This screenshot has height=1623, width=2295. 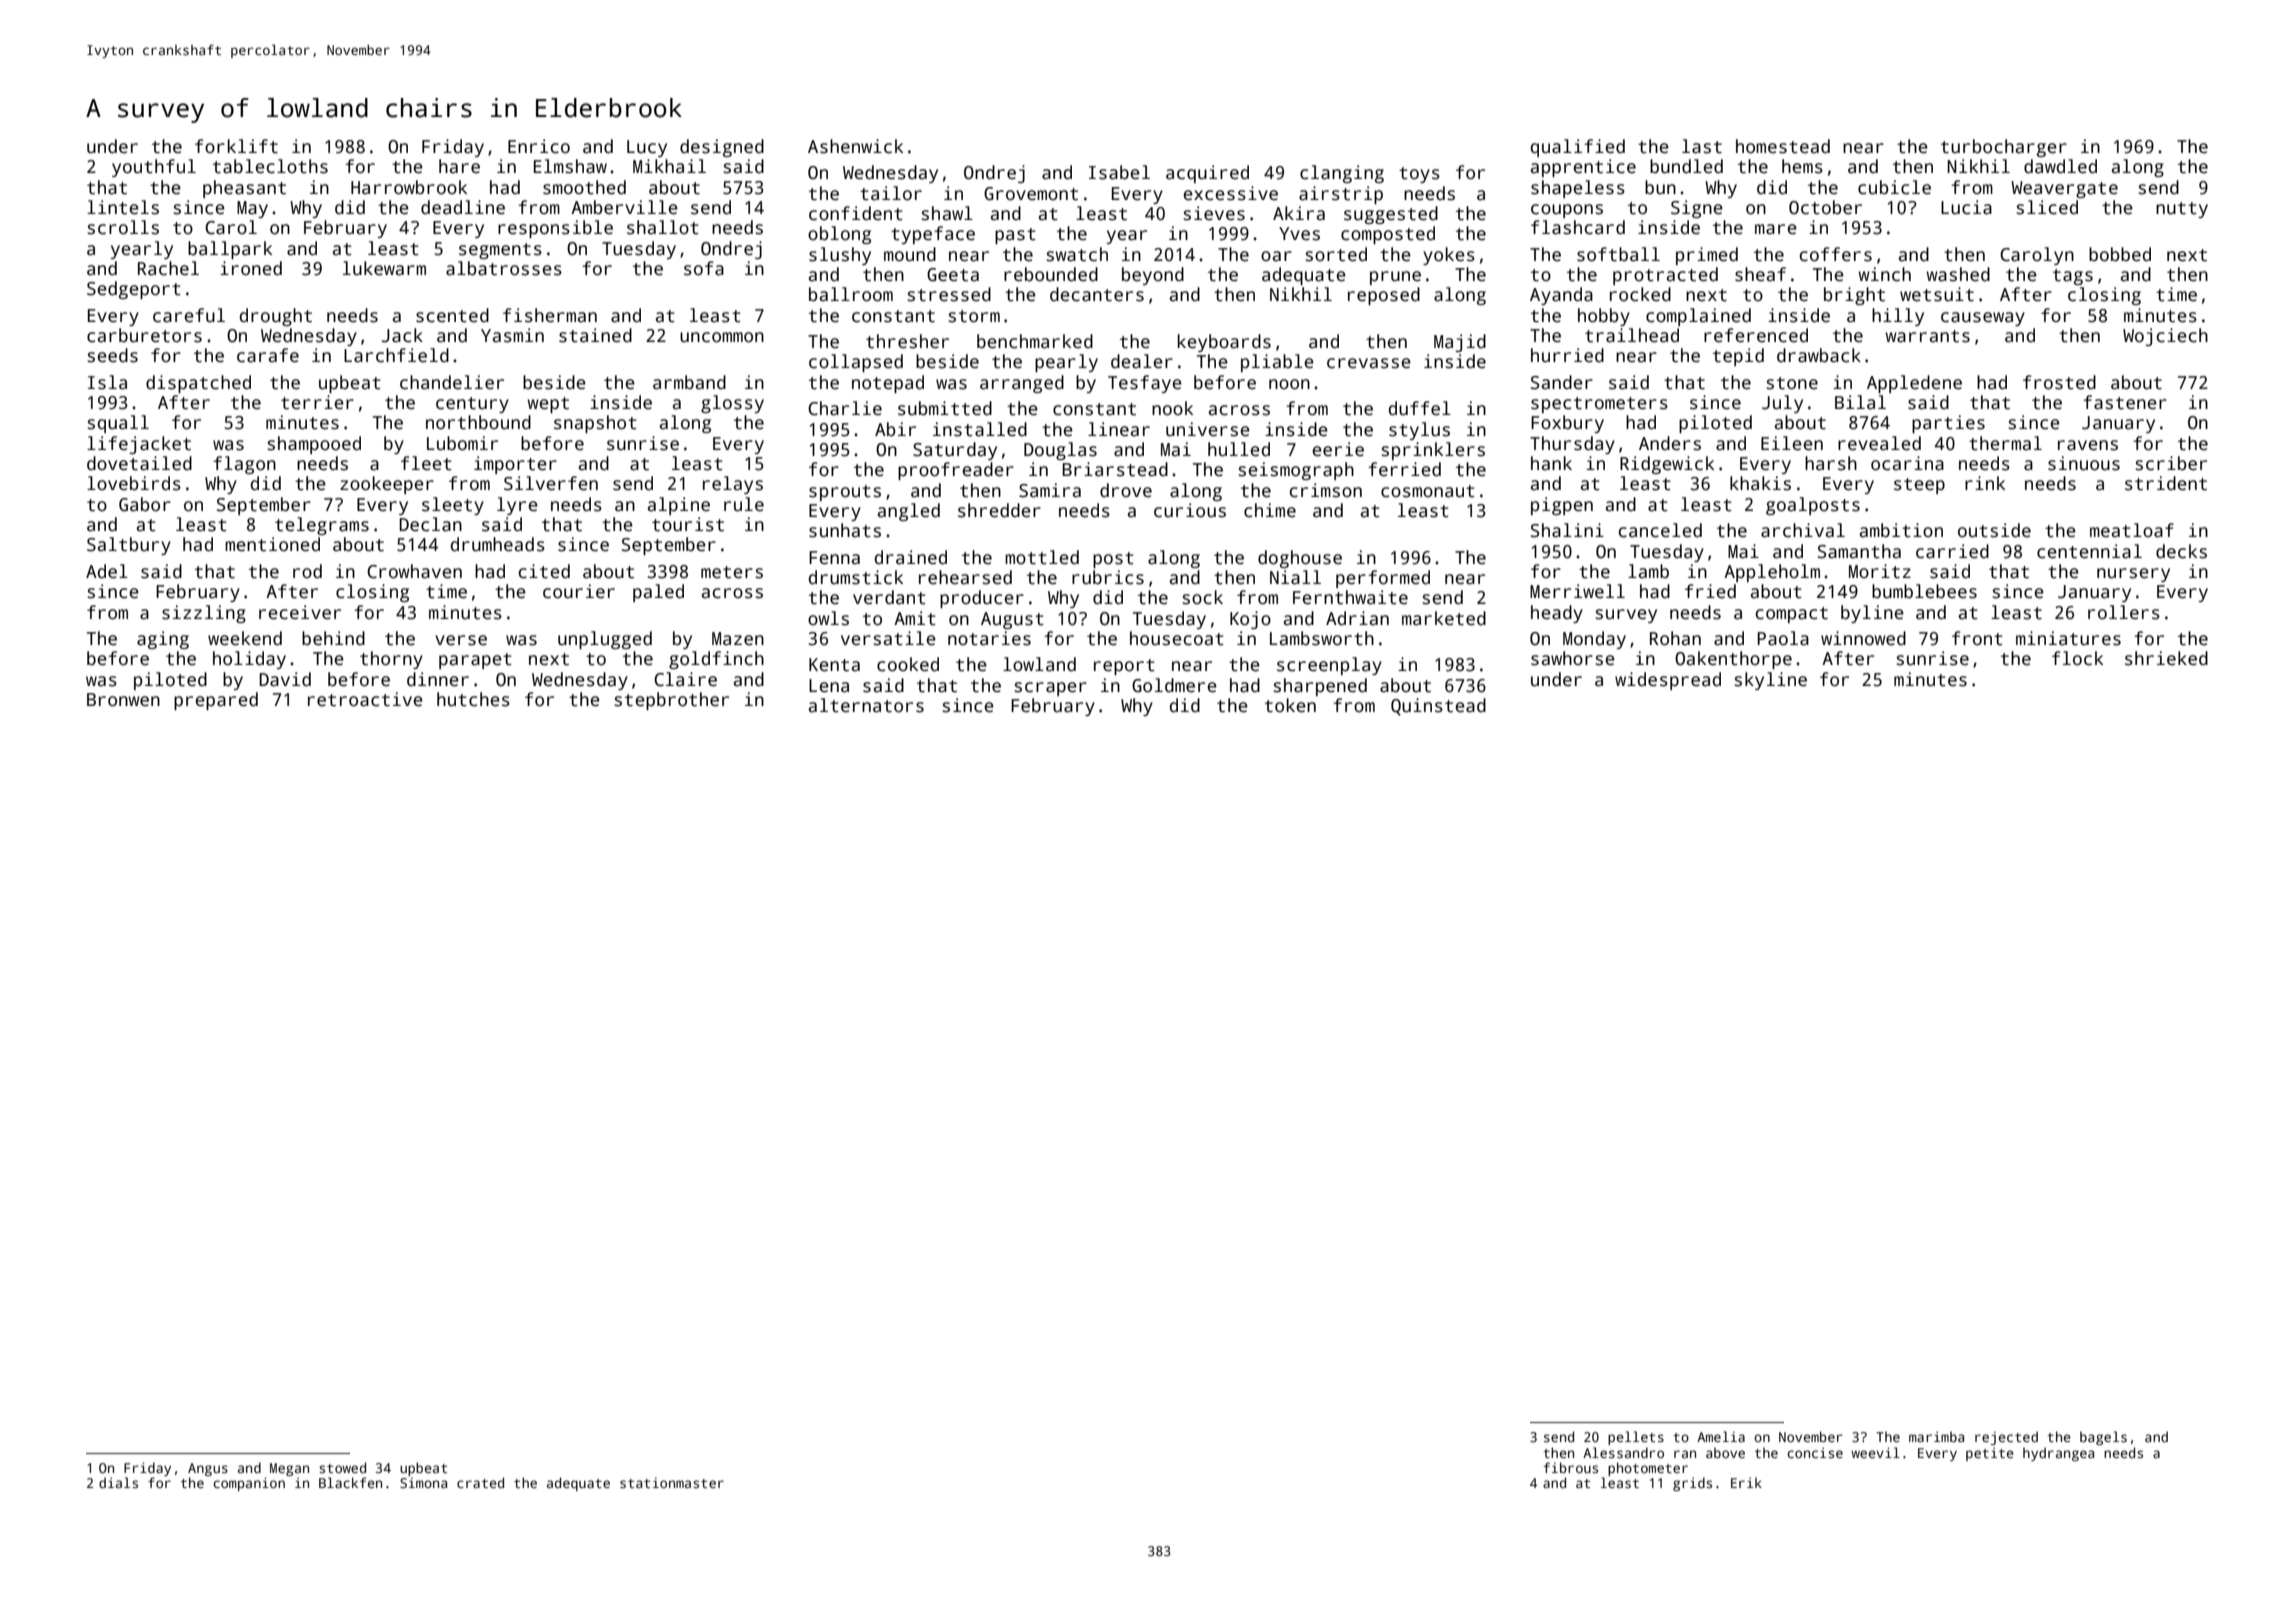 I want to click on harsh, so click(x=1831, y=463).
